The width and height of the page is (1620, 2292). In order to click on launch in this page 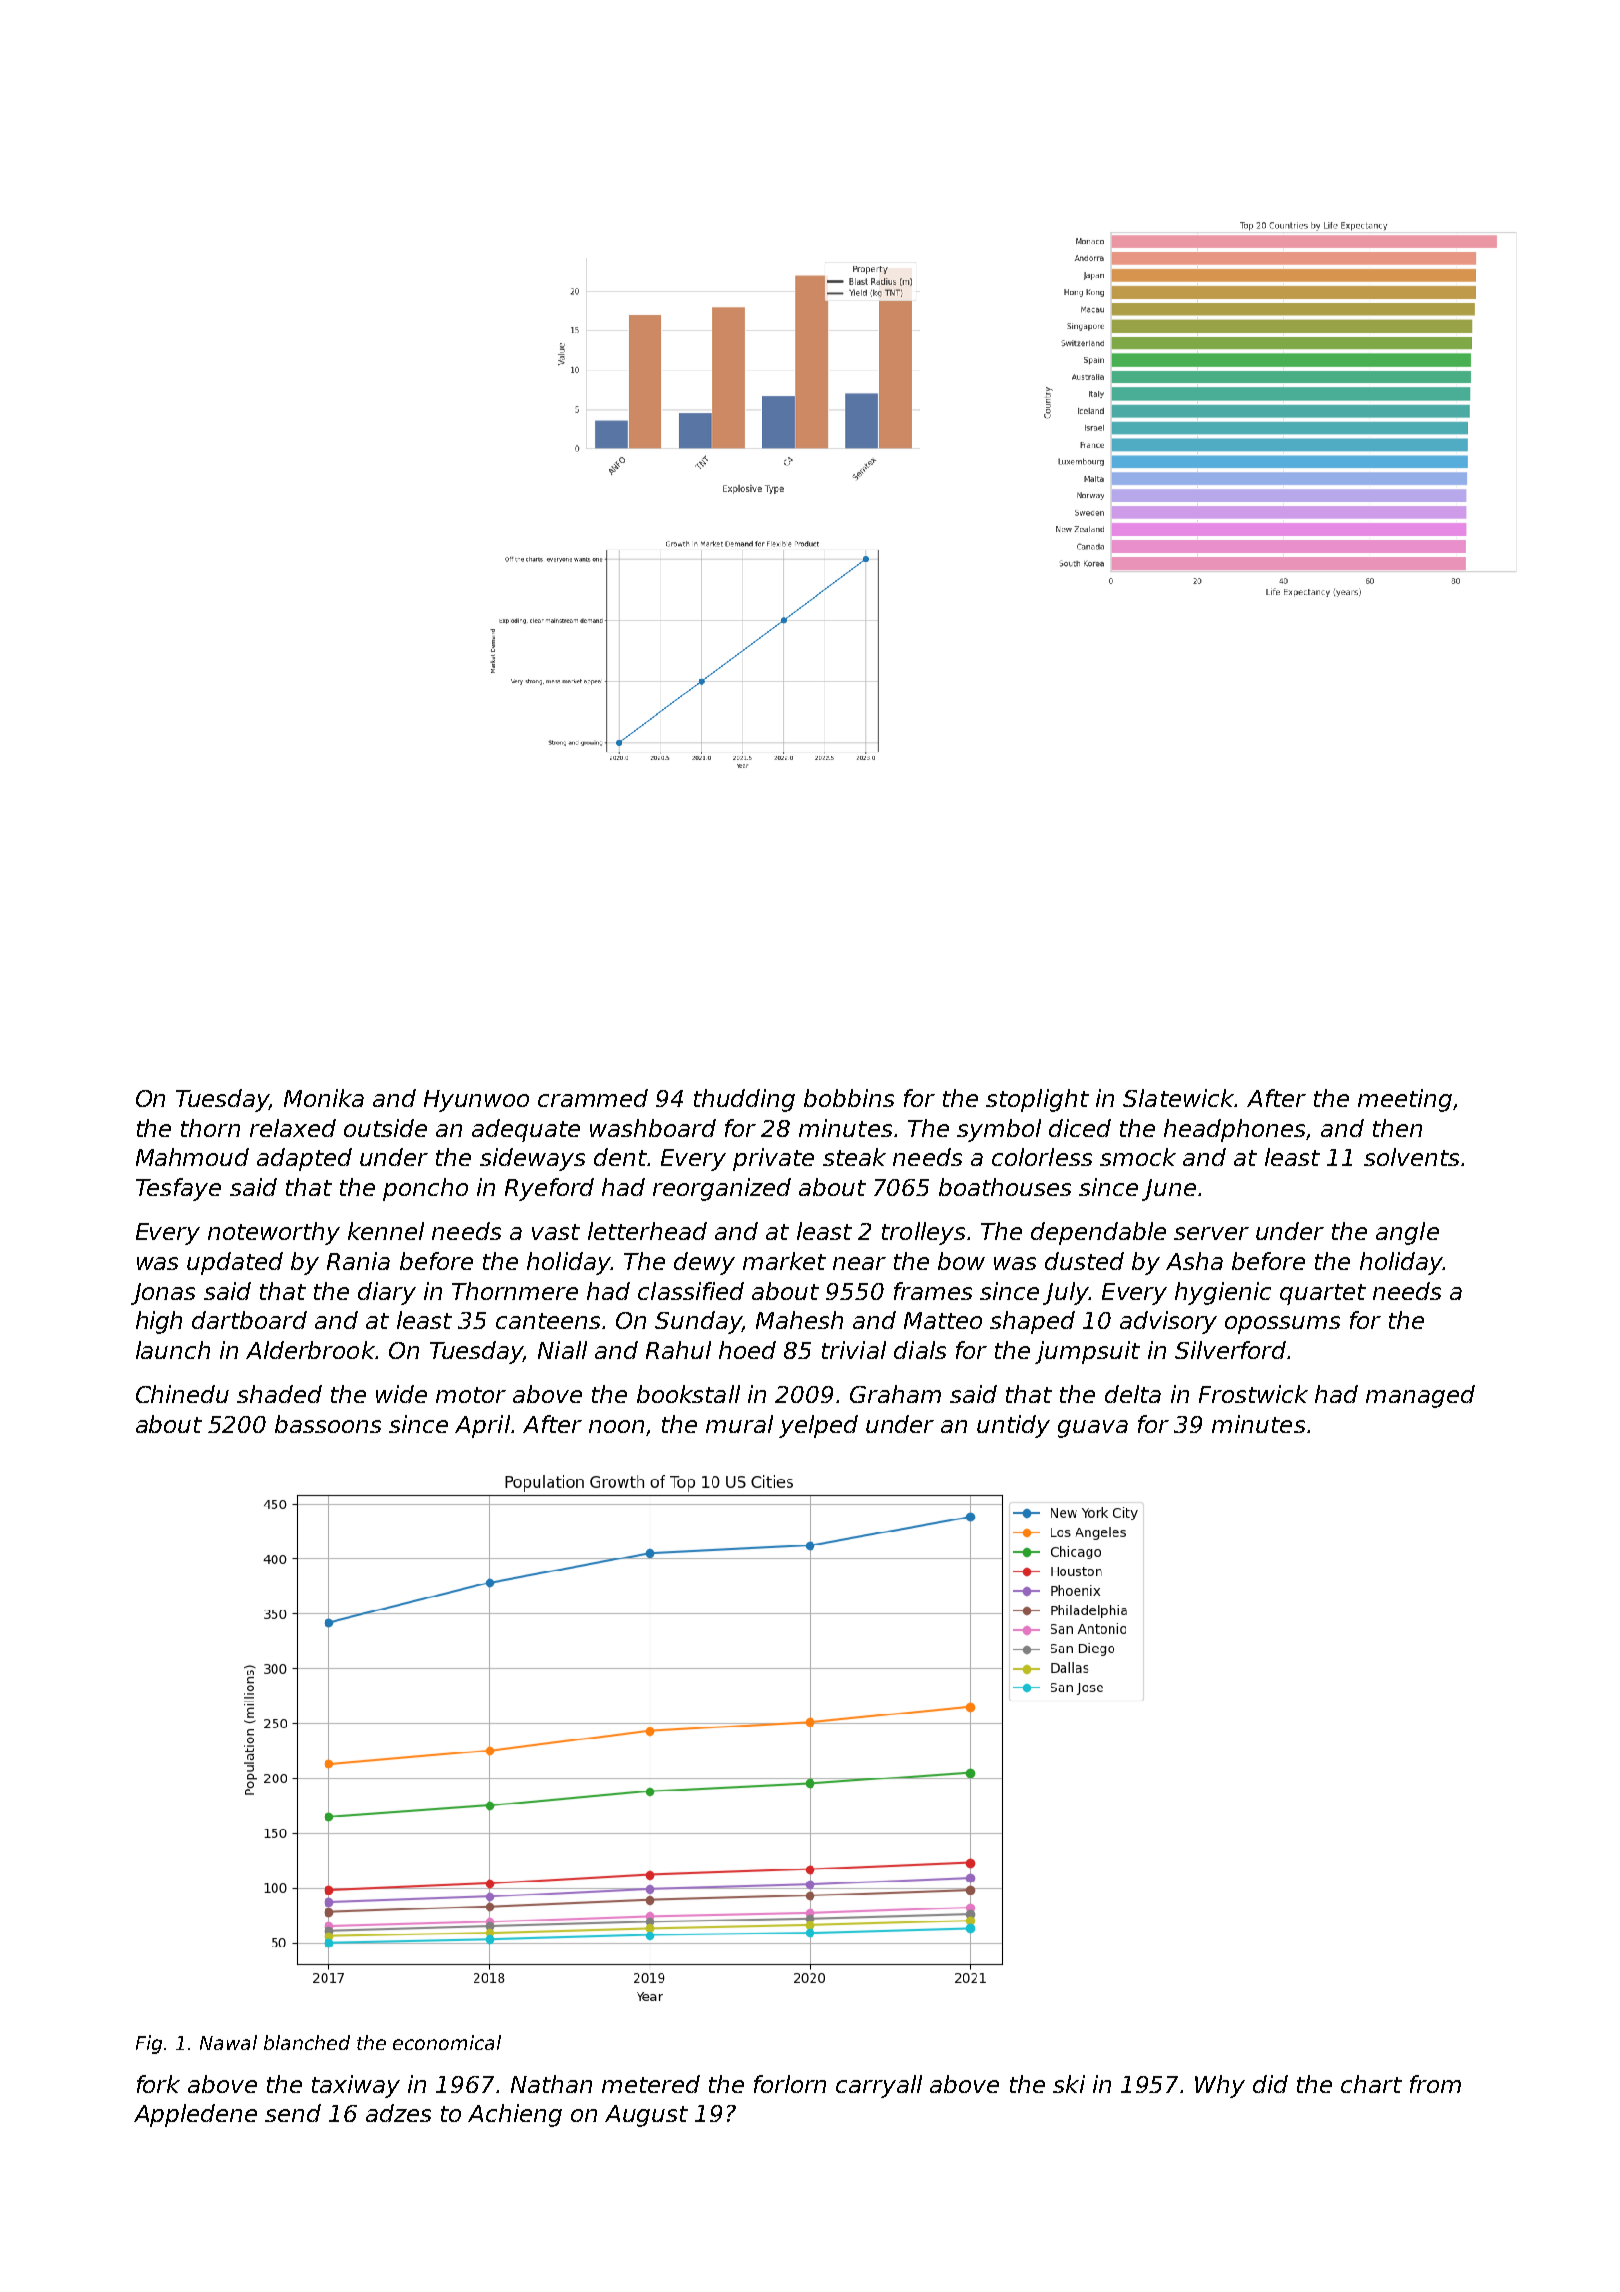, I will do `click(173, 1350)`.
